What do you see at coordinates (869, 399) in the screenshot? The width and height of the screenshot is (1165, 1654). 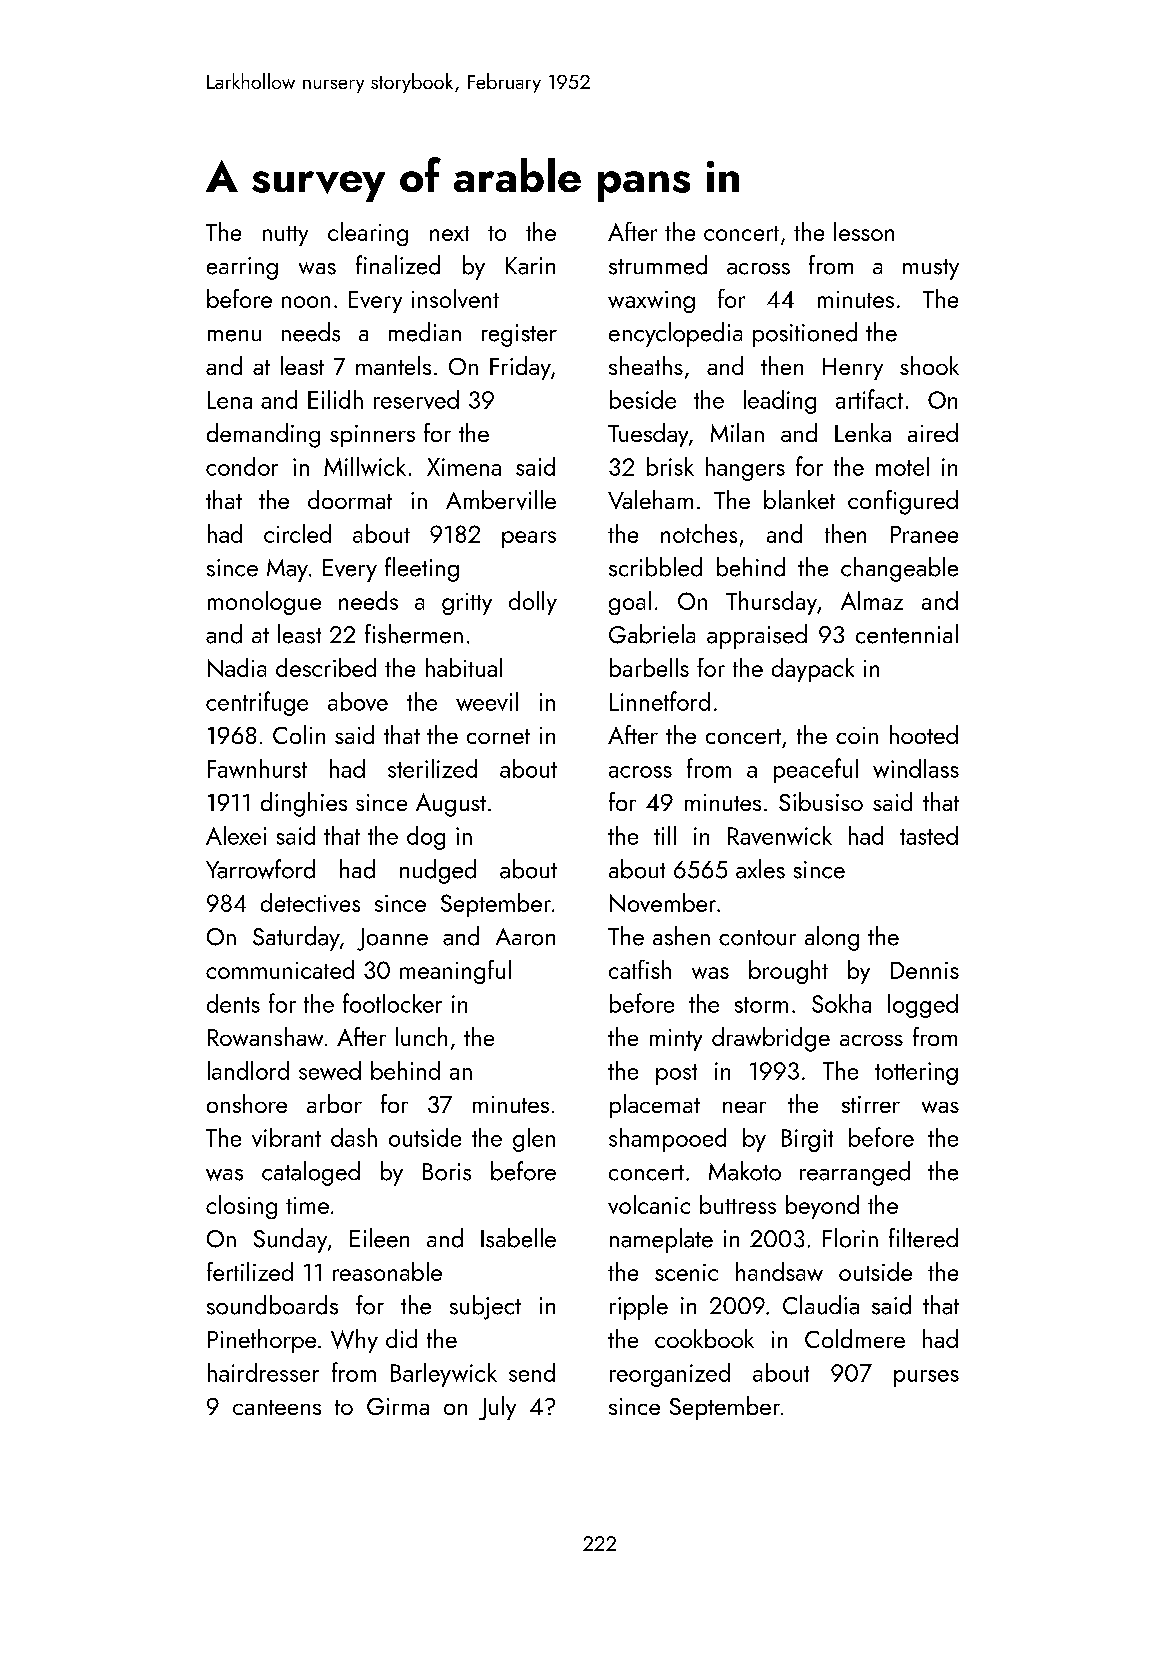 I see `artifact` at bounding box center [869, 399].
